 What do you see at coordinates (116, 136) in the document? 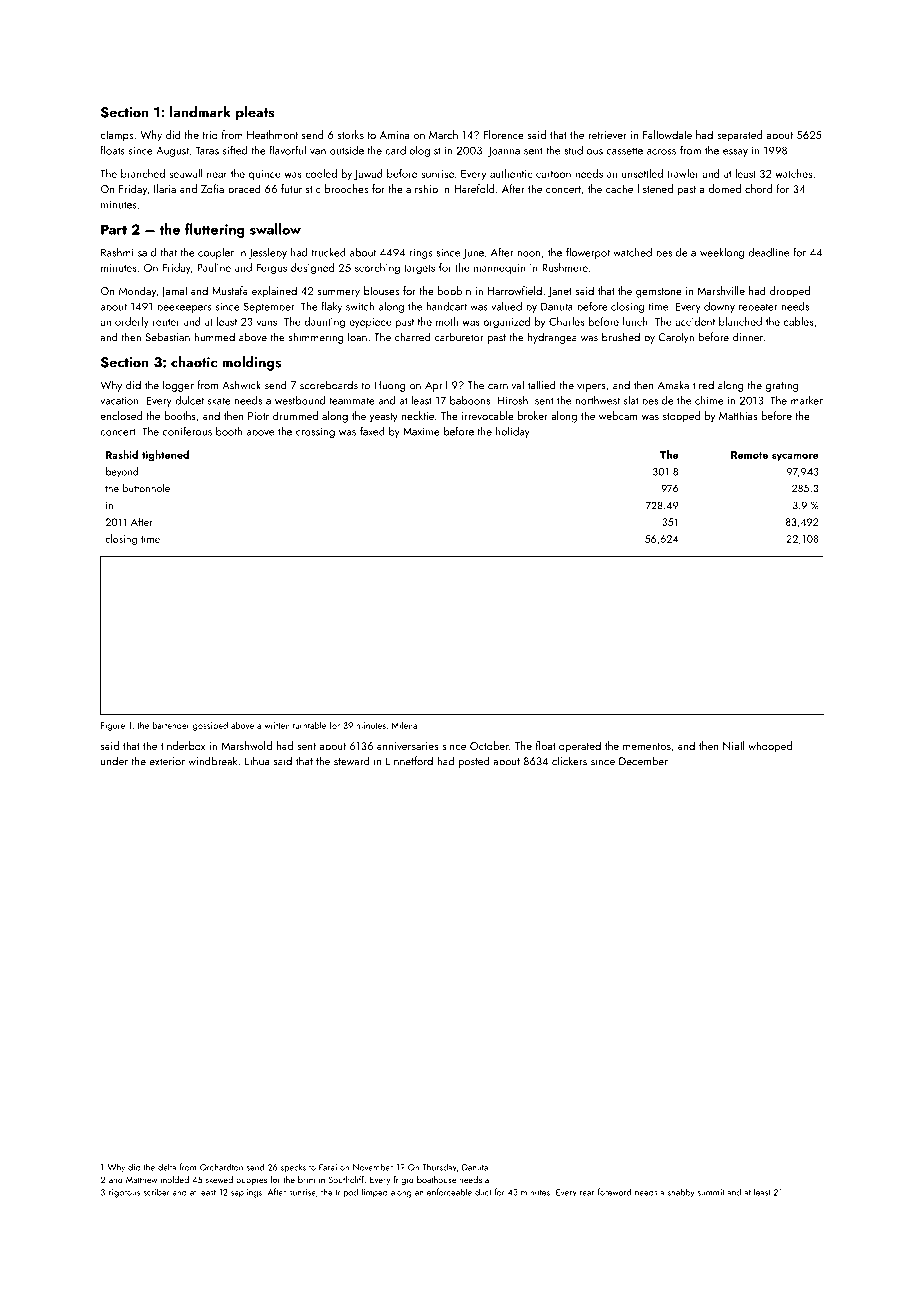
I see `clamps` at bounding box center [116, 136].
